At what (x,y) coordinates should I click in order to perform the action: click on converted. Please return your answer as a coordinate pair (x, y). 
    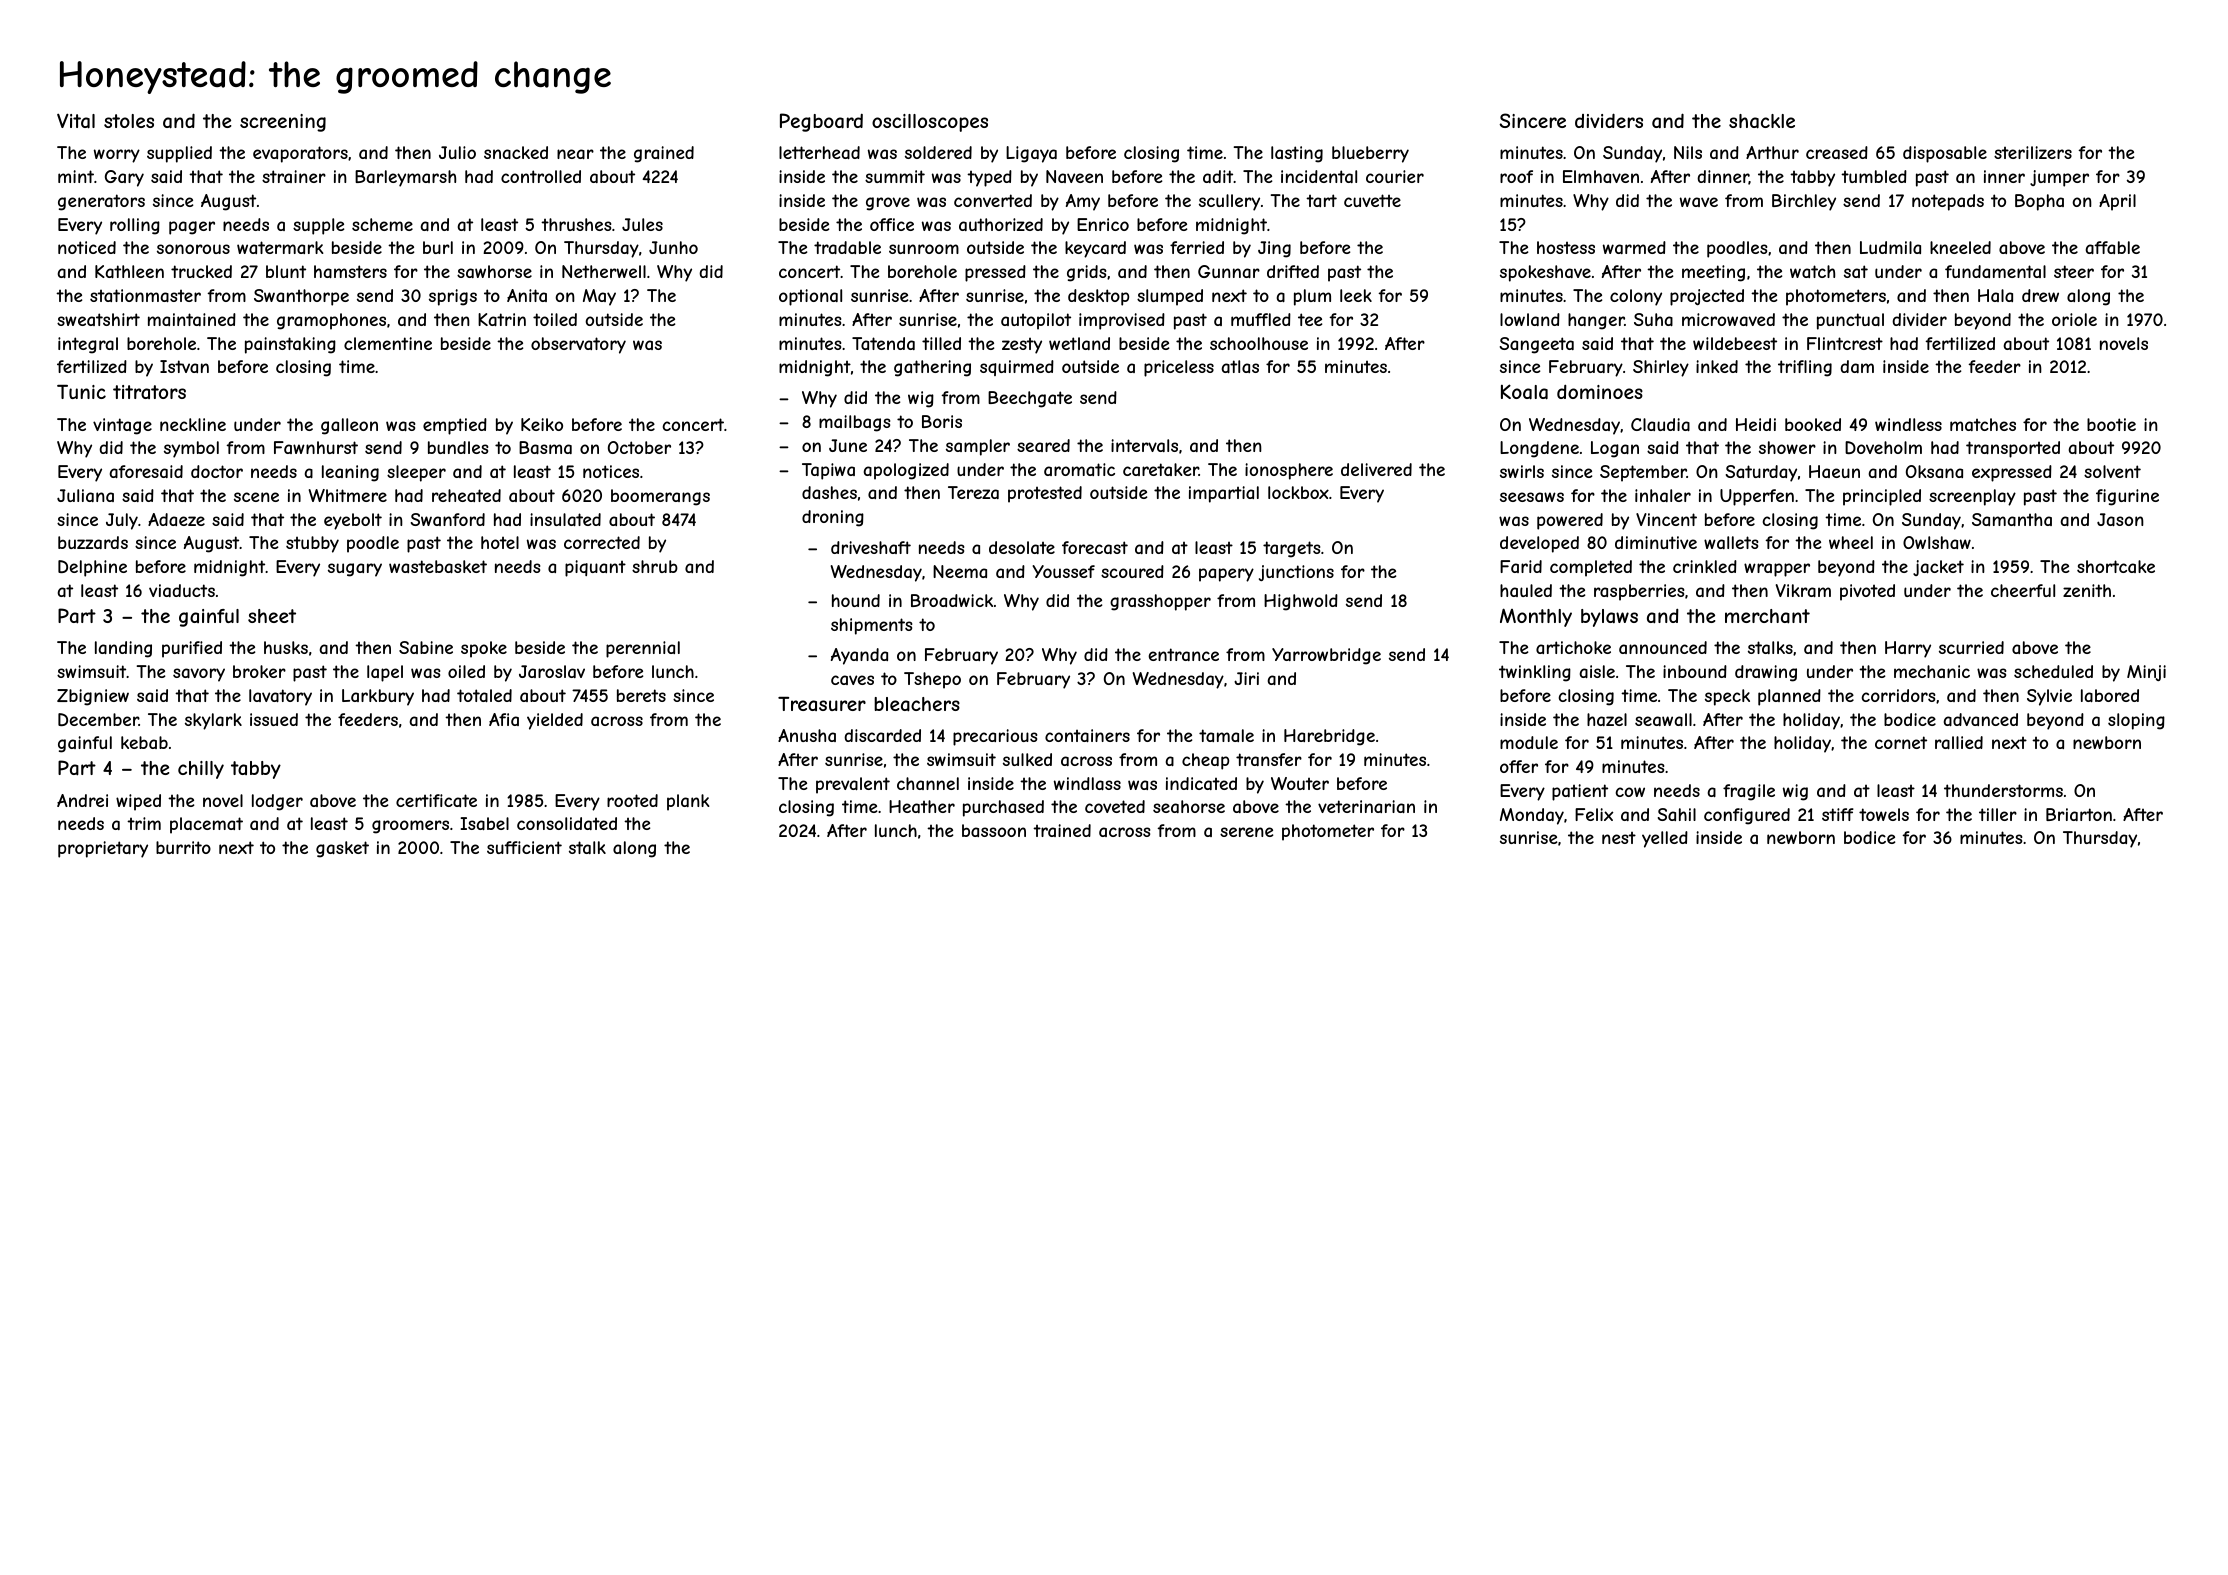
    Looking at the image, I should click on (993, 200).
